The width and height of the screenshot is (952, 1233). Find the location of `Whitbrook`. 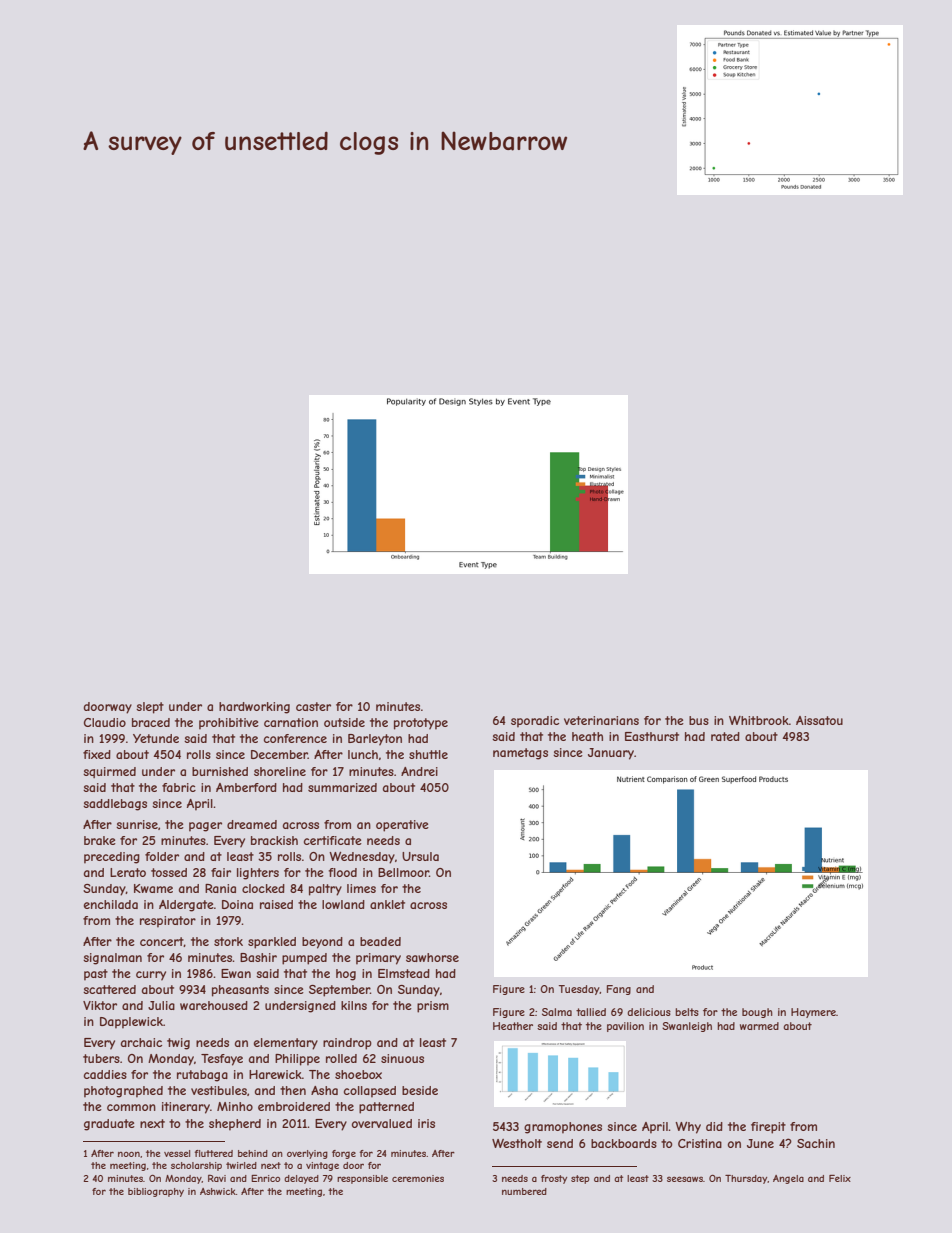

Whitbrook is located at coordinates (759, 720).
